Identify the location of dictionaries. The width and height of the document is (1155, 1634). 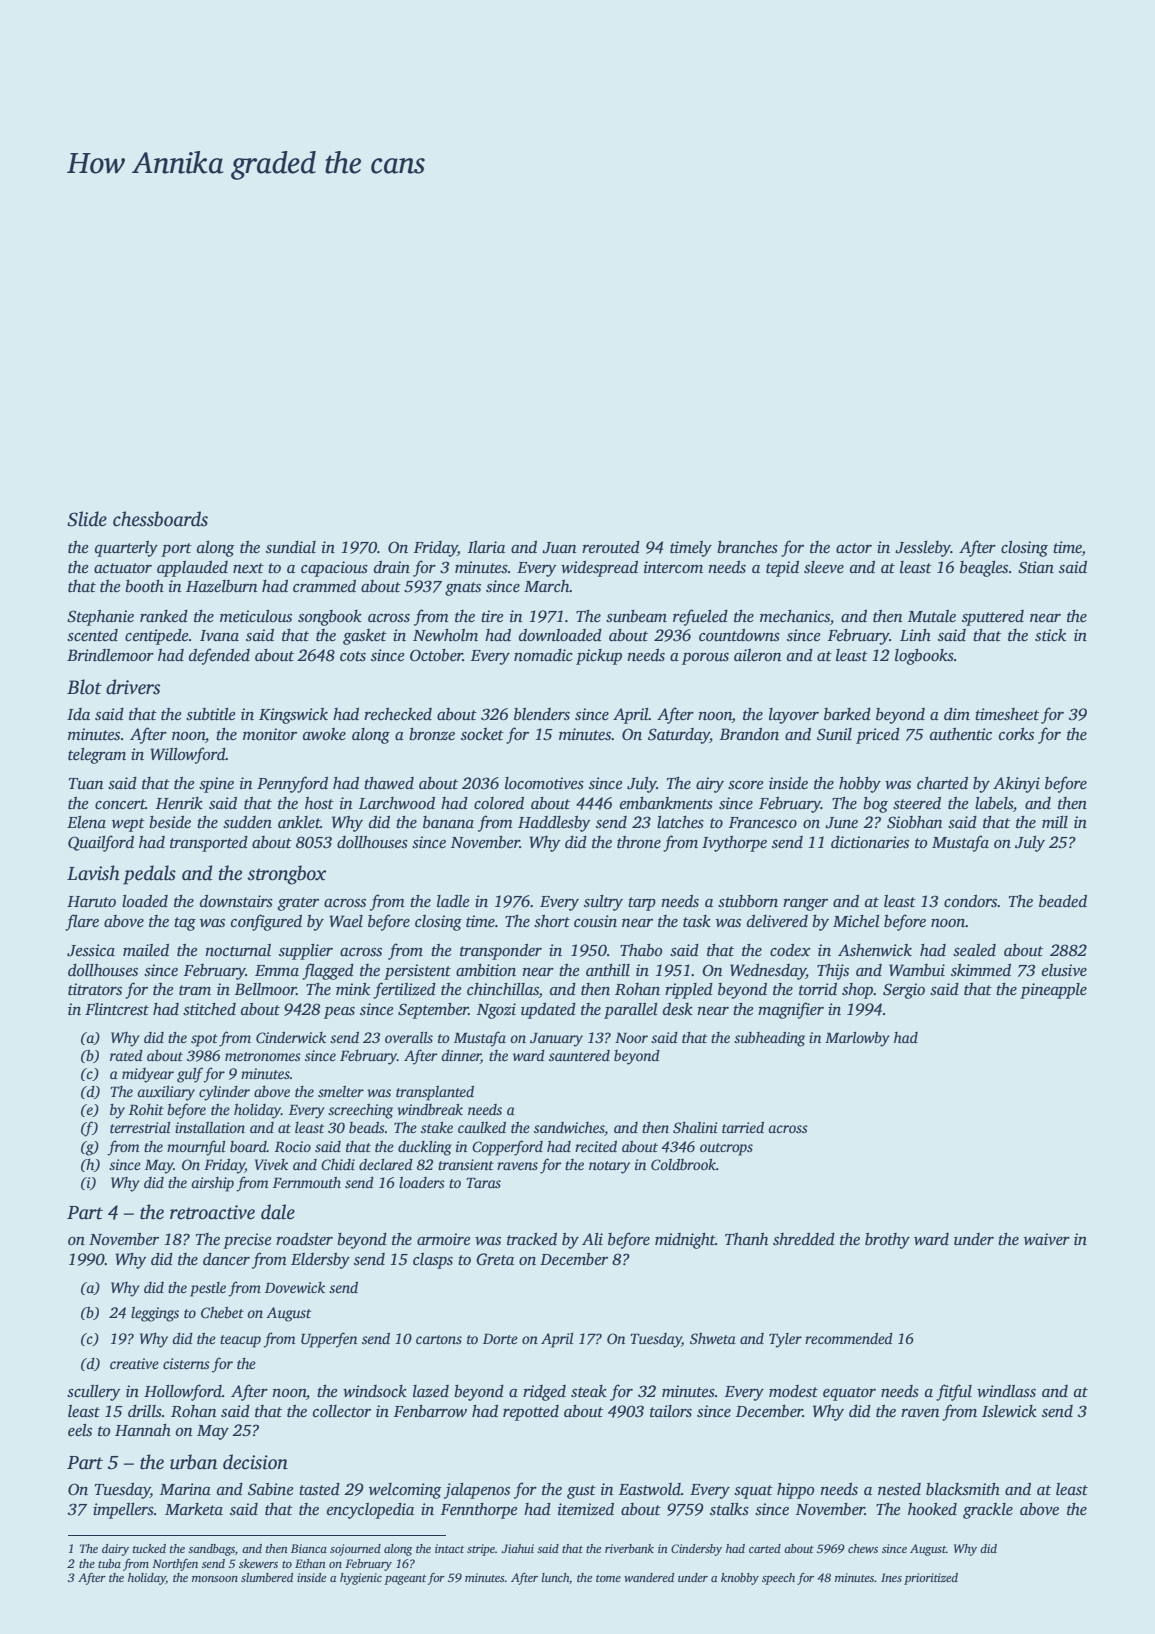
(870, 842).
